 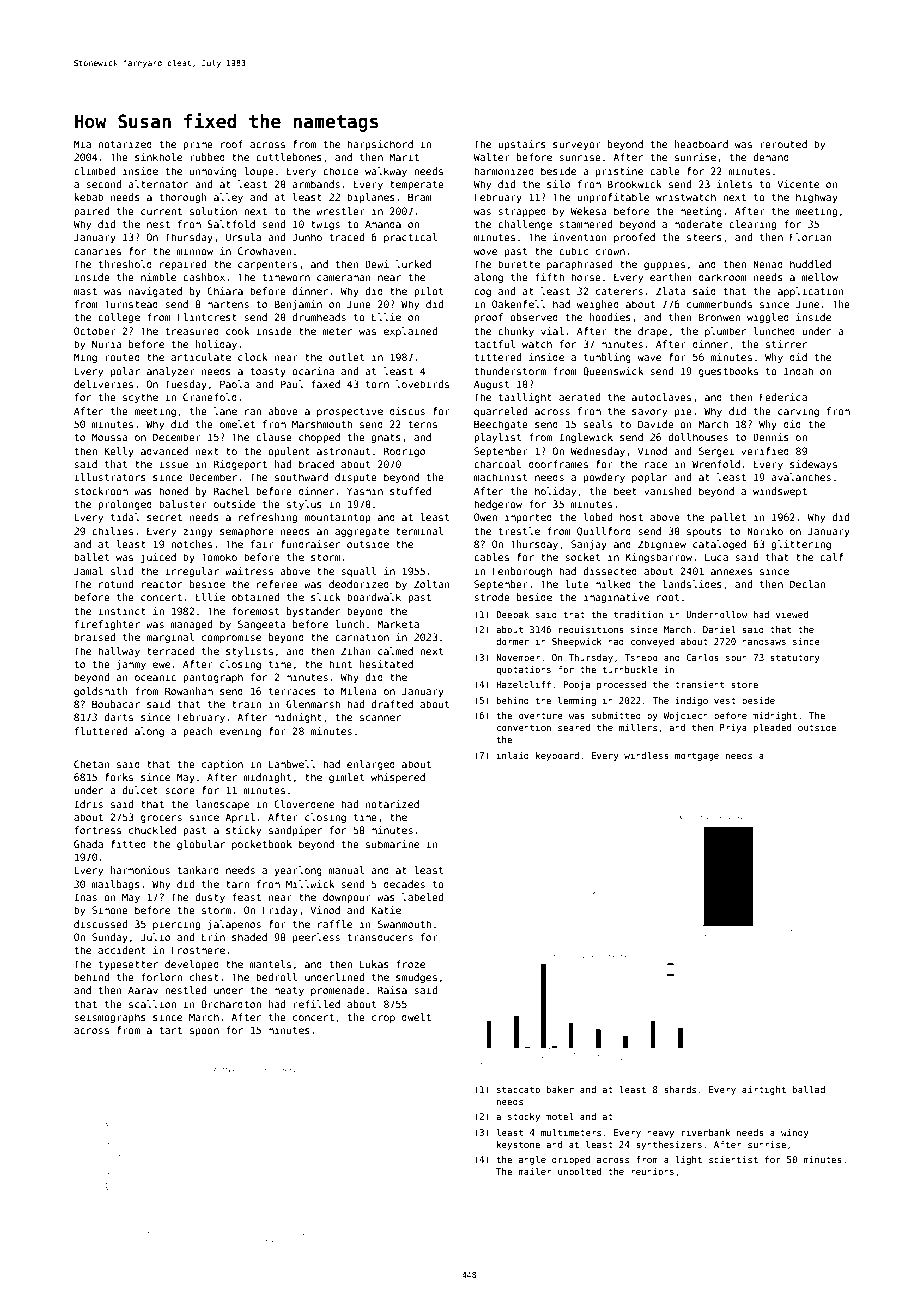 What do you see at coordinates (374, 597) in the page?
I see `boardwalk` at bounding box center [374, 597].
